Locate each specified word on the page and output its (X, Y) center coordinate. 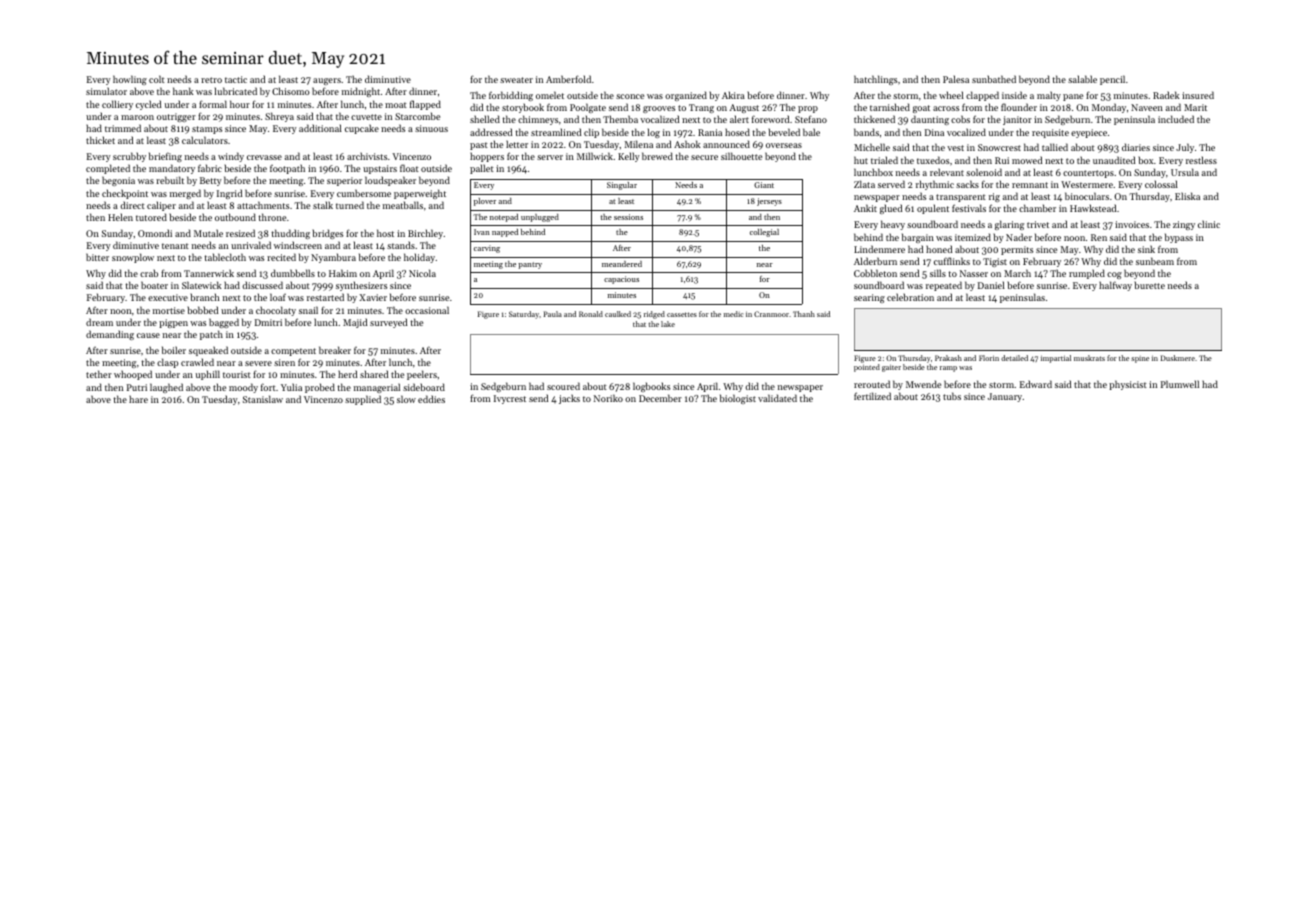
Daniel (991, 285)
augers (327, 81)
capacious (621, 280)
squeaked (208, 351)
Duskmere (1178, 358)
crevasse (264, 157)
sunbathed (994, 79)
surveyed (388, 323)
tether (99, 374)
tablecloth (225, 257)
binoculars (1087, 196)
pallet (482, 169)
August (744, 108)
